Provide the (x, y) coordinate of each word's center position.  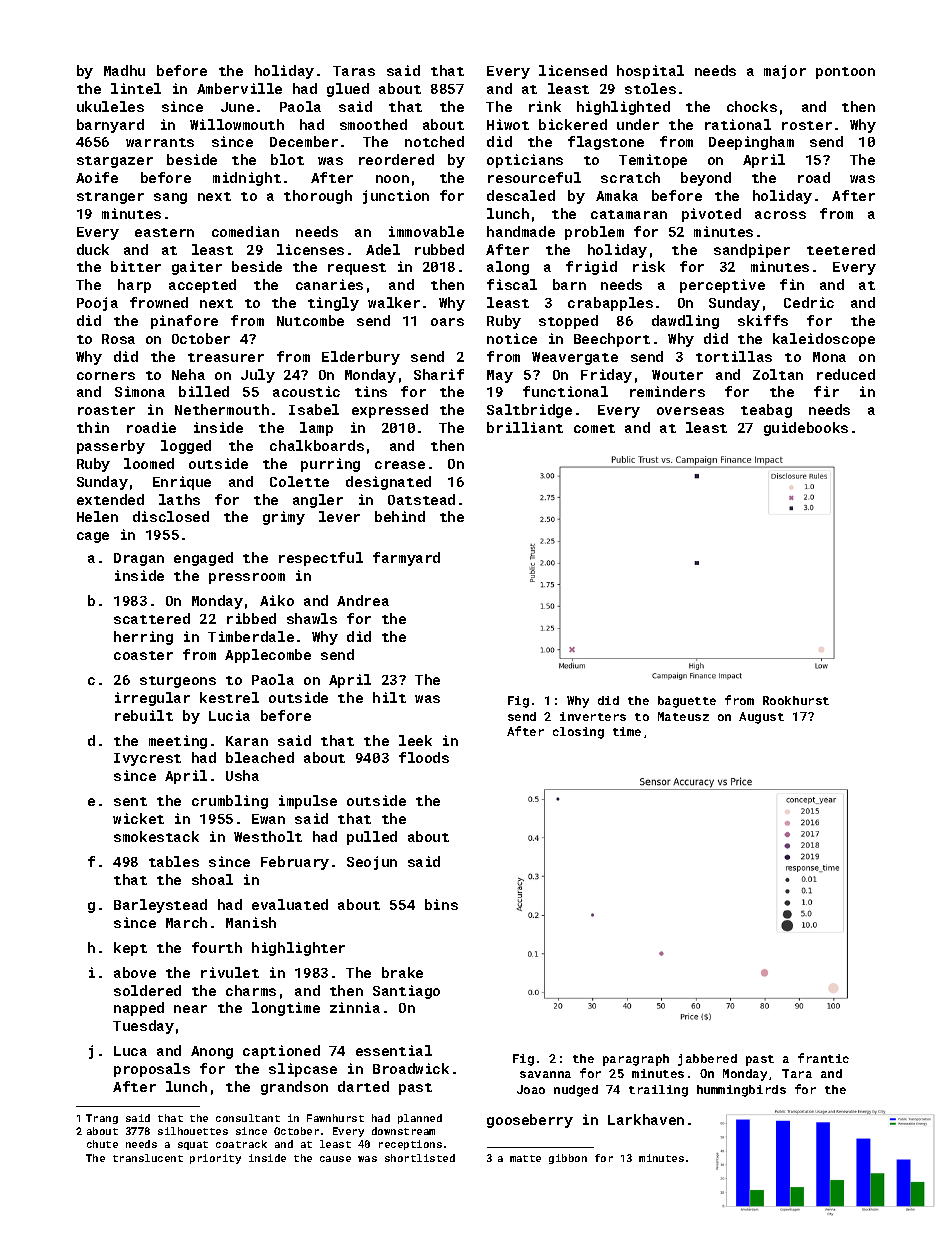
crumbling (230, 802)
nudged (576, 1091)
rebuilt (144, 715)
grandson (294, 1088)
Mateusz (683, 716)
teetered (841, 249)
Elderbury (361, 358)
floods (424, 757)
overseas (690, 411)
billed (204, 391)
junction (396, 197)
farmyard (406, 559)
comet (594, 428)
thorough (318, 197)
